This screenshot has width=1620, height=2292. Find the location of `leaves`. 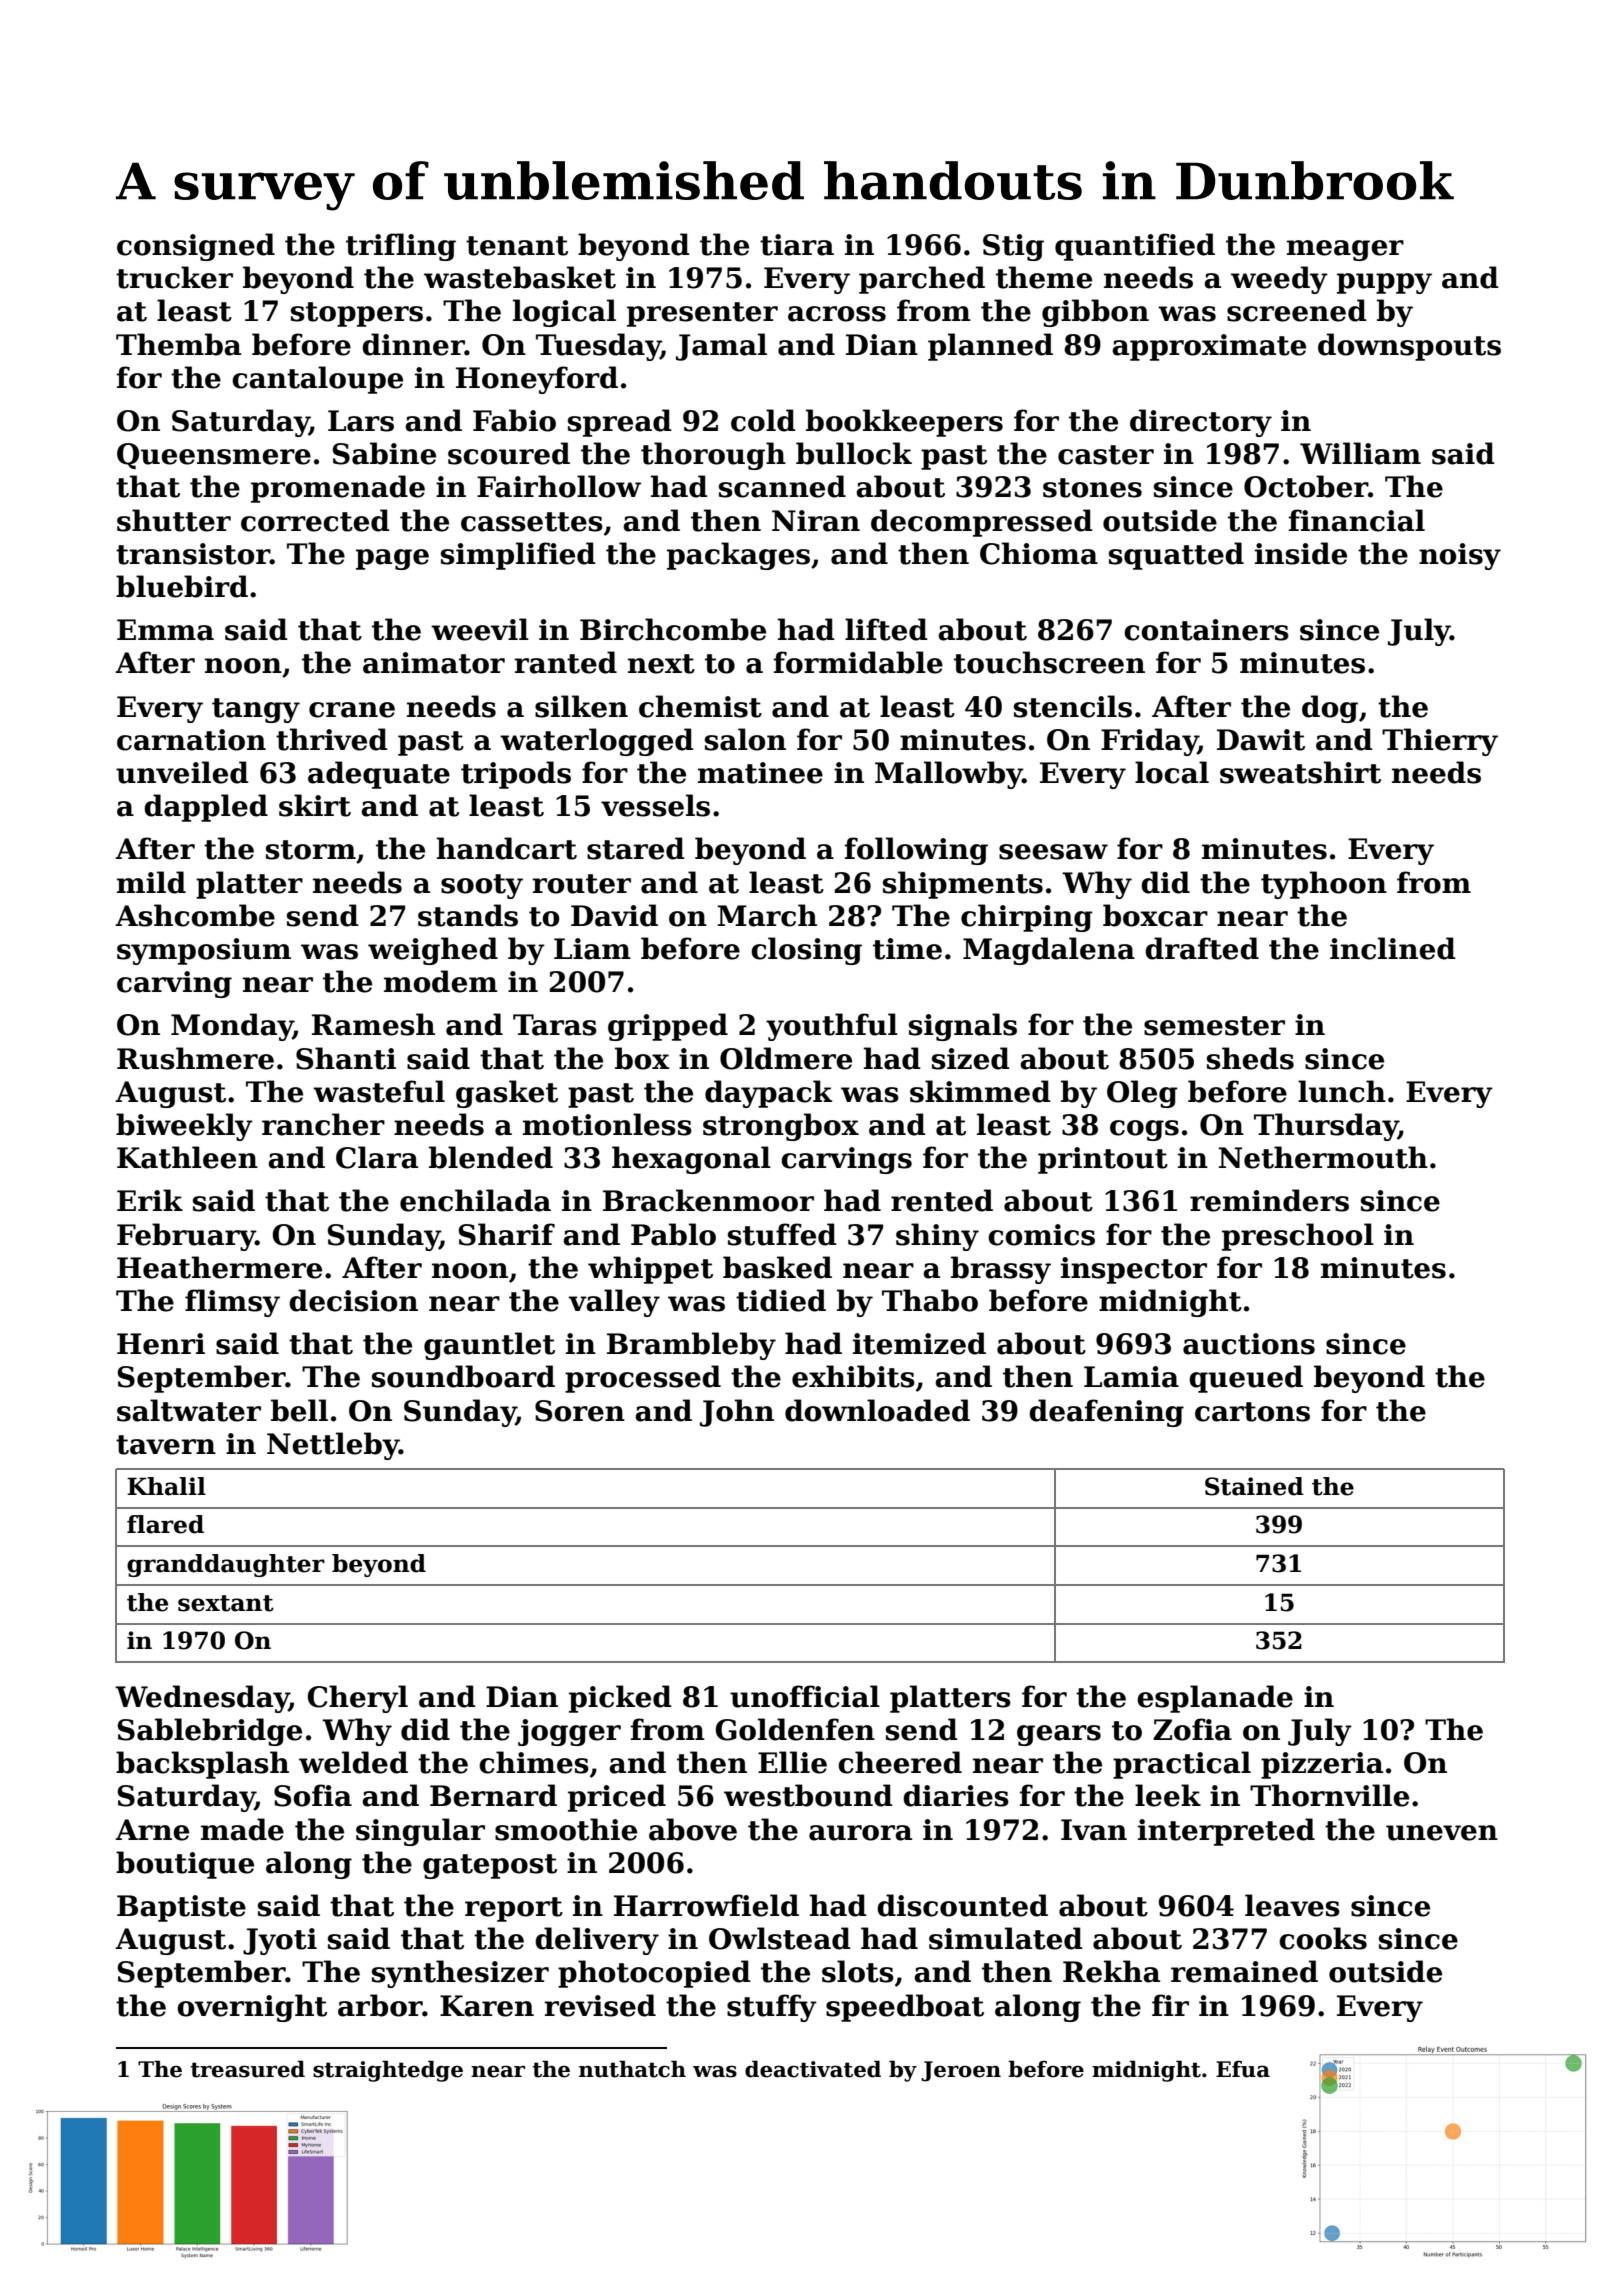

leaves is located at coordinates (1292, 1905).
